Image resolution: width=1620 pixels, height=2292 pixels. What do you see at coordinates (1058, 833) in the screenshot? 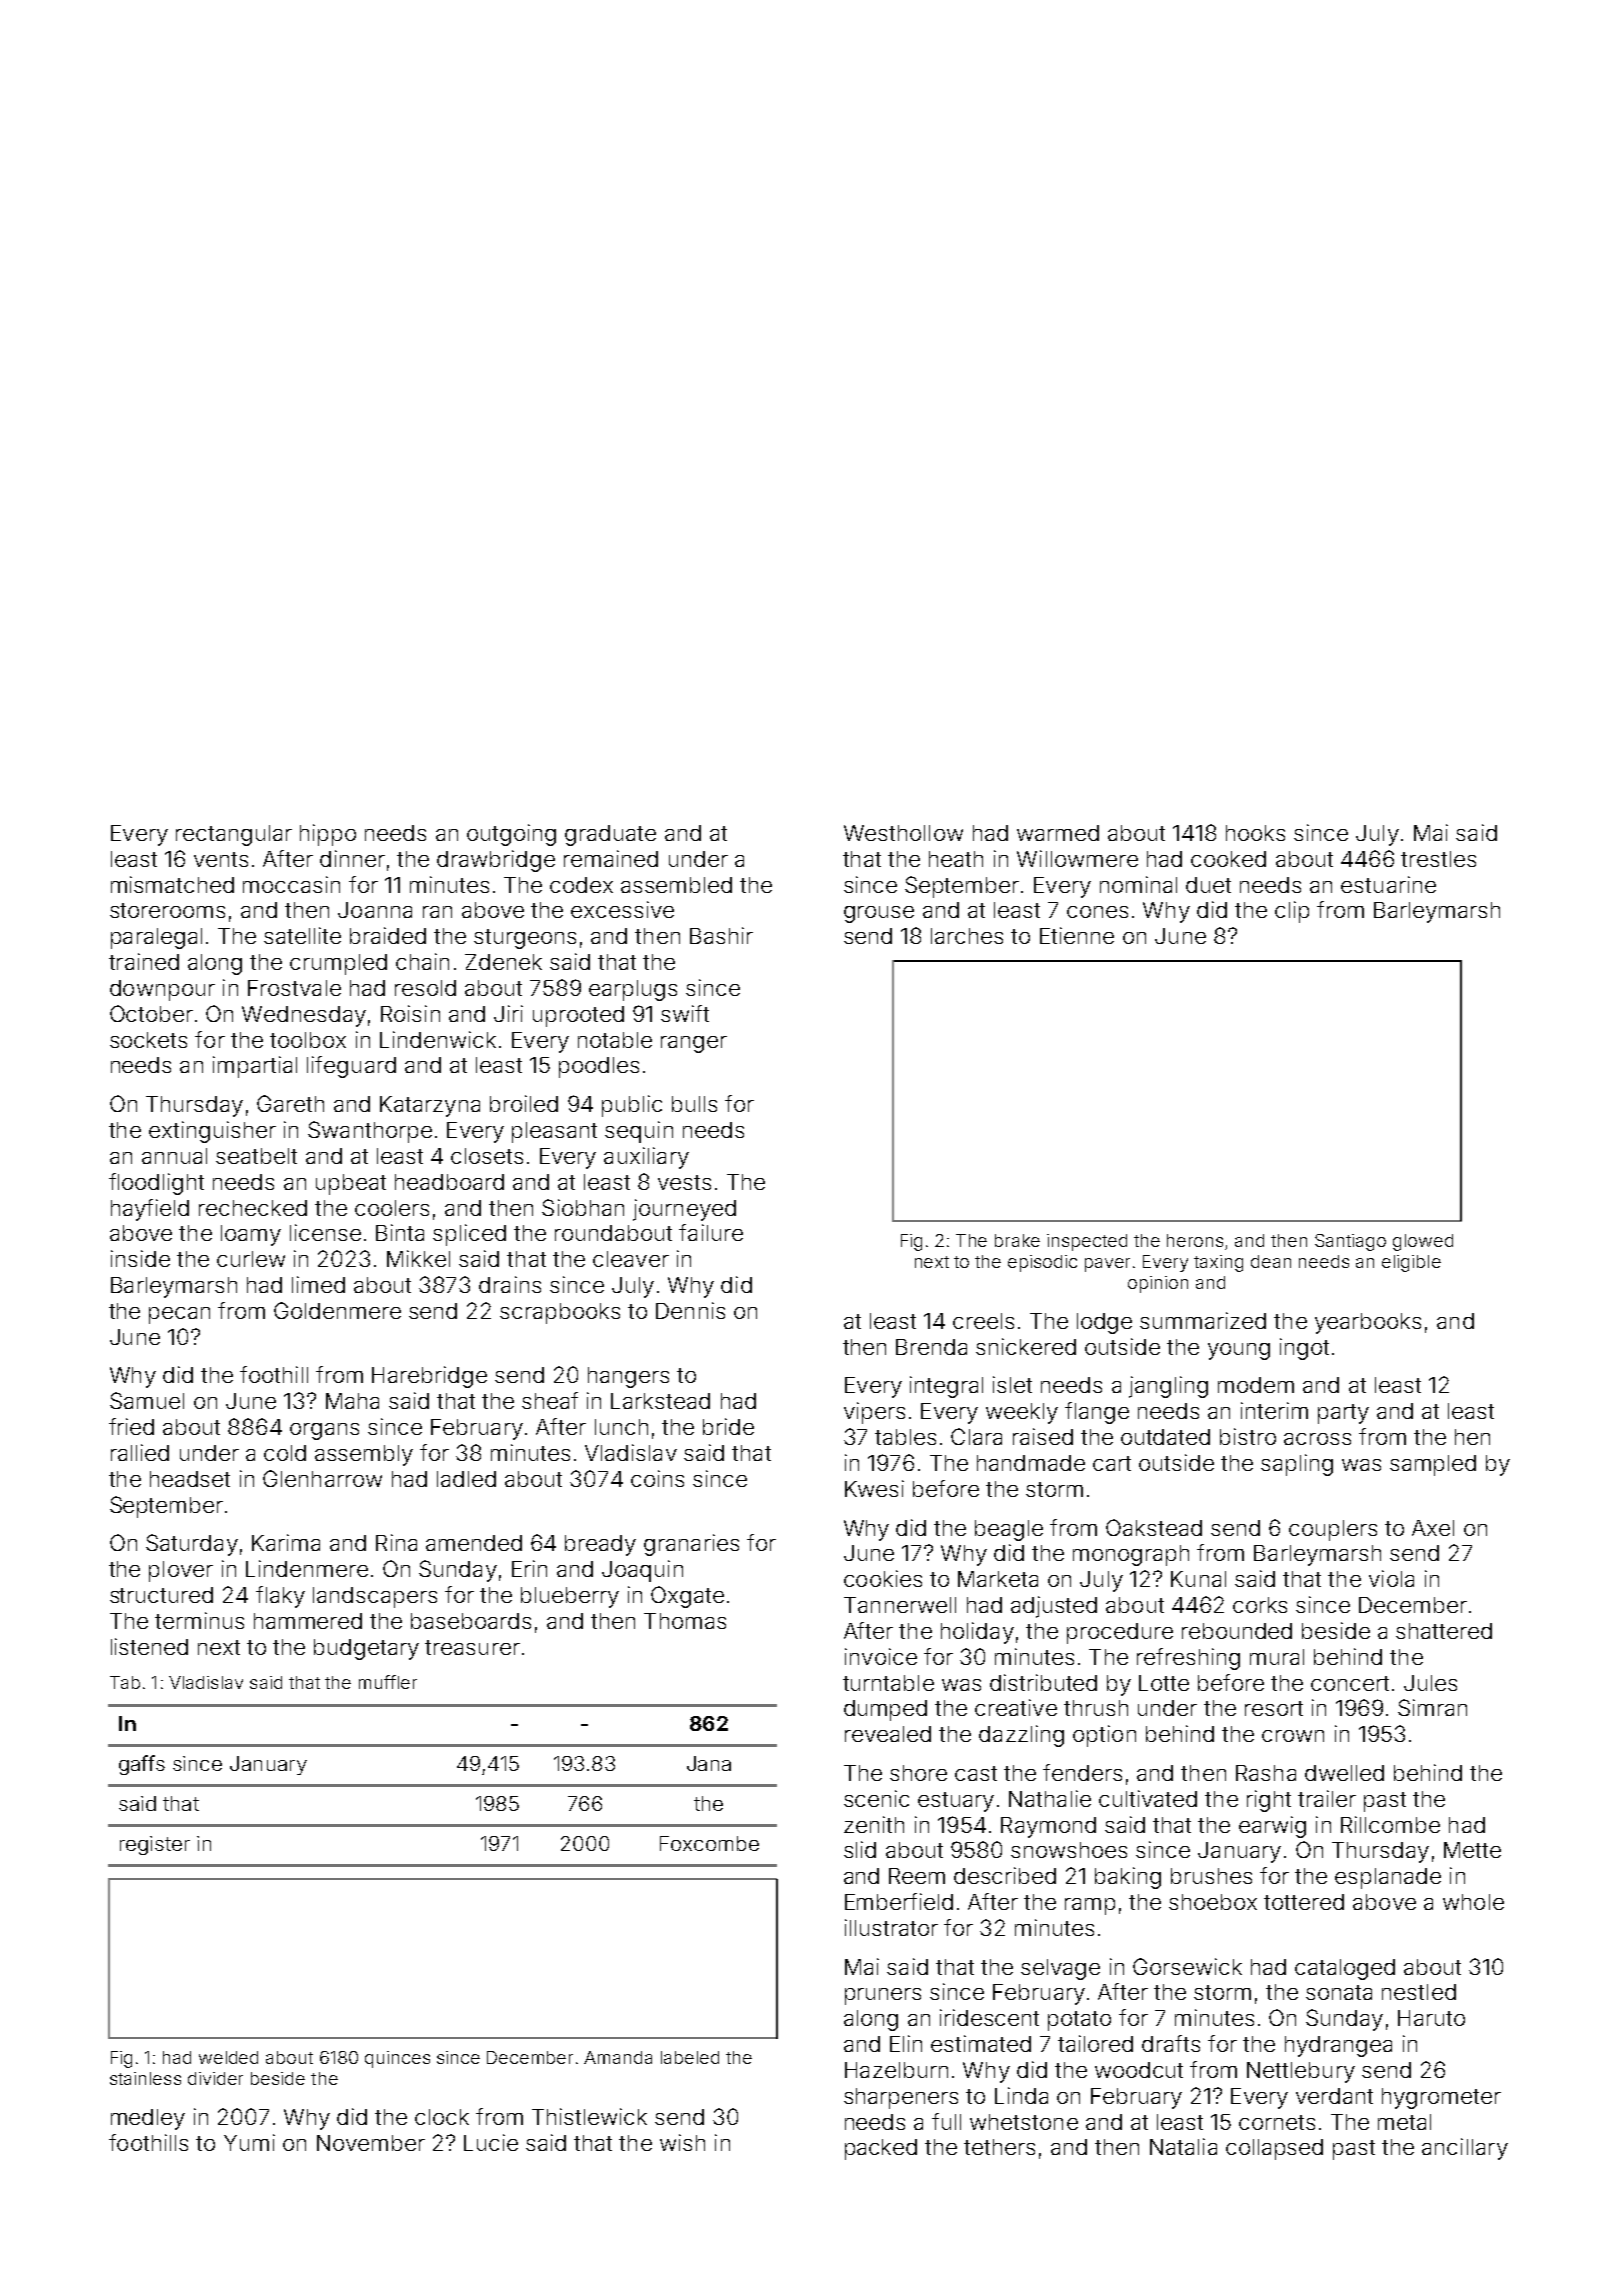
I see `warmed` at bounding box center [1058, 833].
